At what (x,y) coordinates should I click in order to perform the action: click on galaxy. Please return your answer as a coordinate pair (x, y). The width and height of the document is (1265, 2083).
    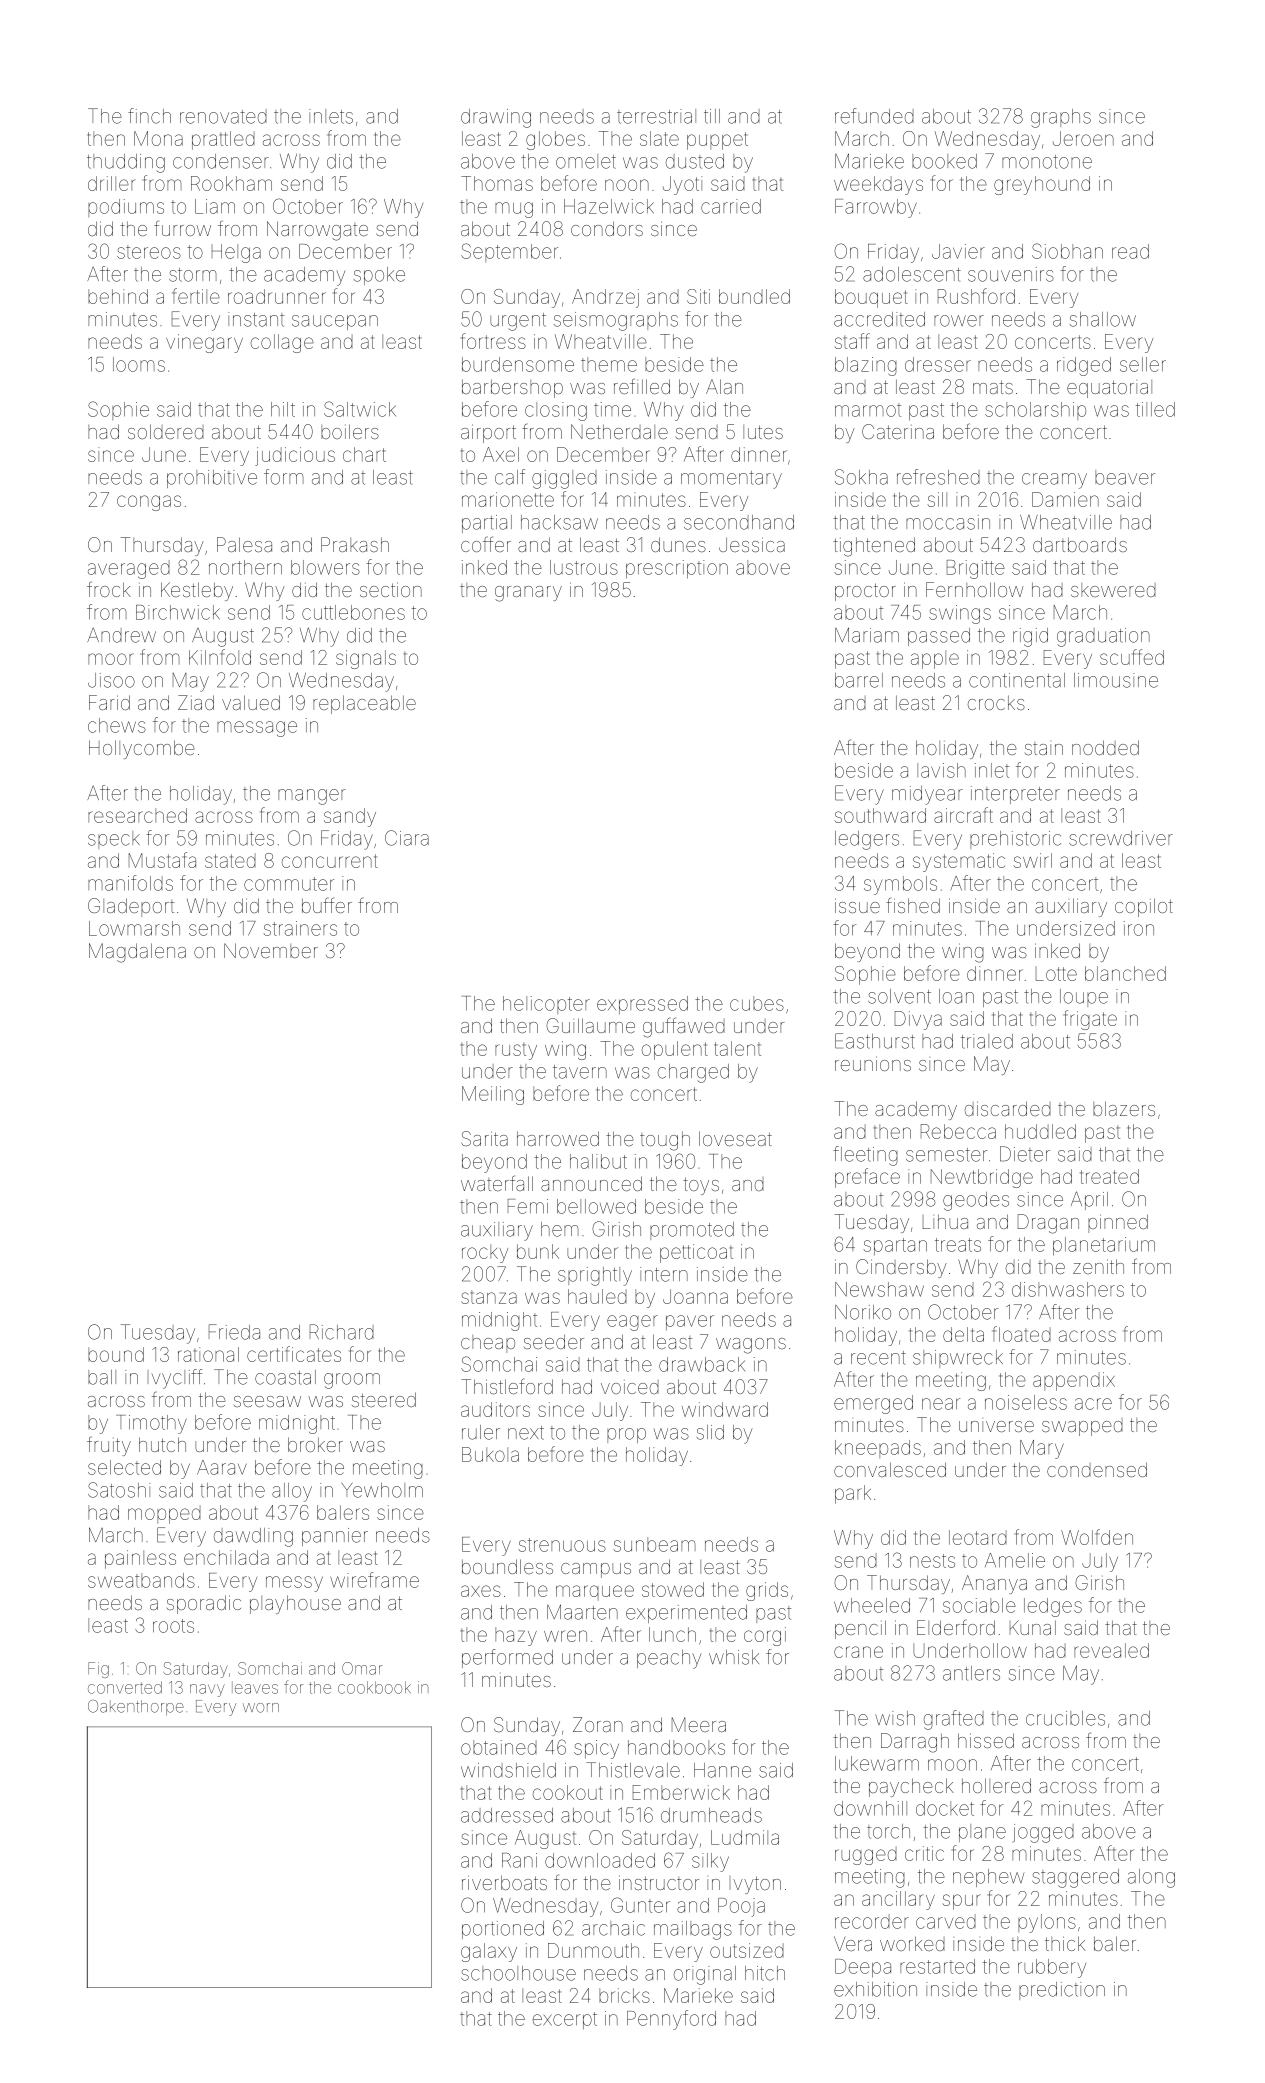
    Looking at the image, I should click on (489, 1952).
